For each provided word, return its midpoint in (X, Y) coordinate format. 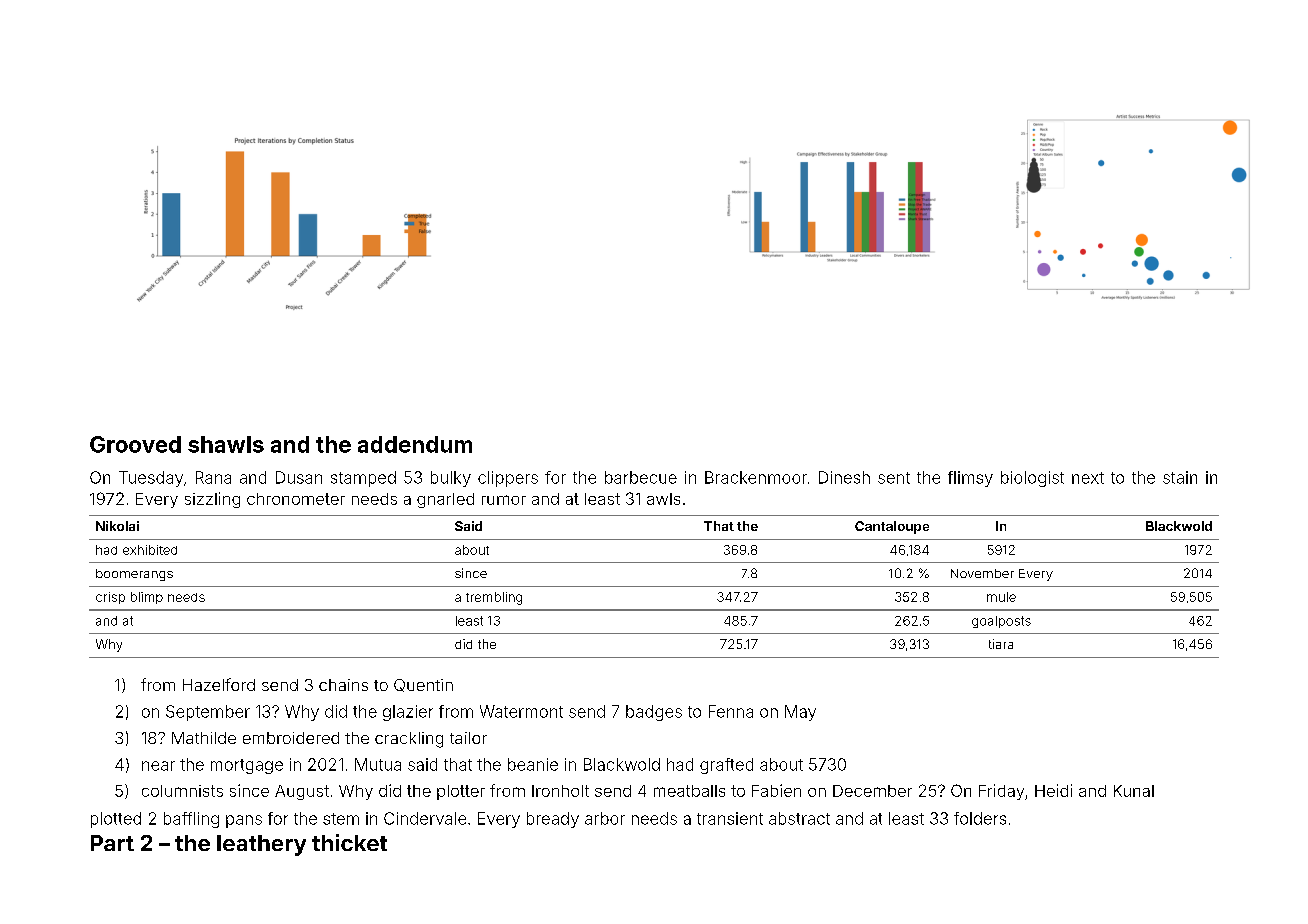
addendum (415, 444)
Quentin (423, 685)
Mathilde (204, 738)
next (1088, 478)
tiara (1001, 644)
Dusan (299, 477)
